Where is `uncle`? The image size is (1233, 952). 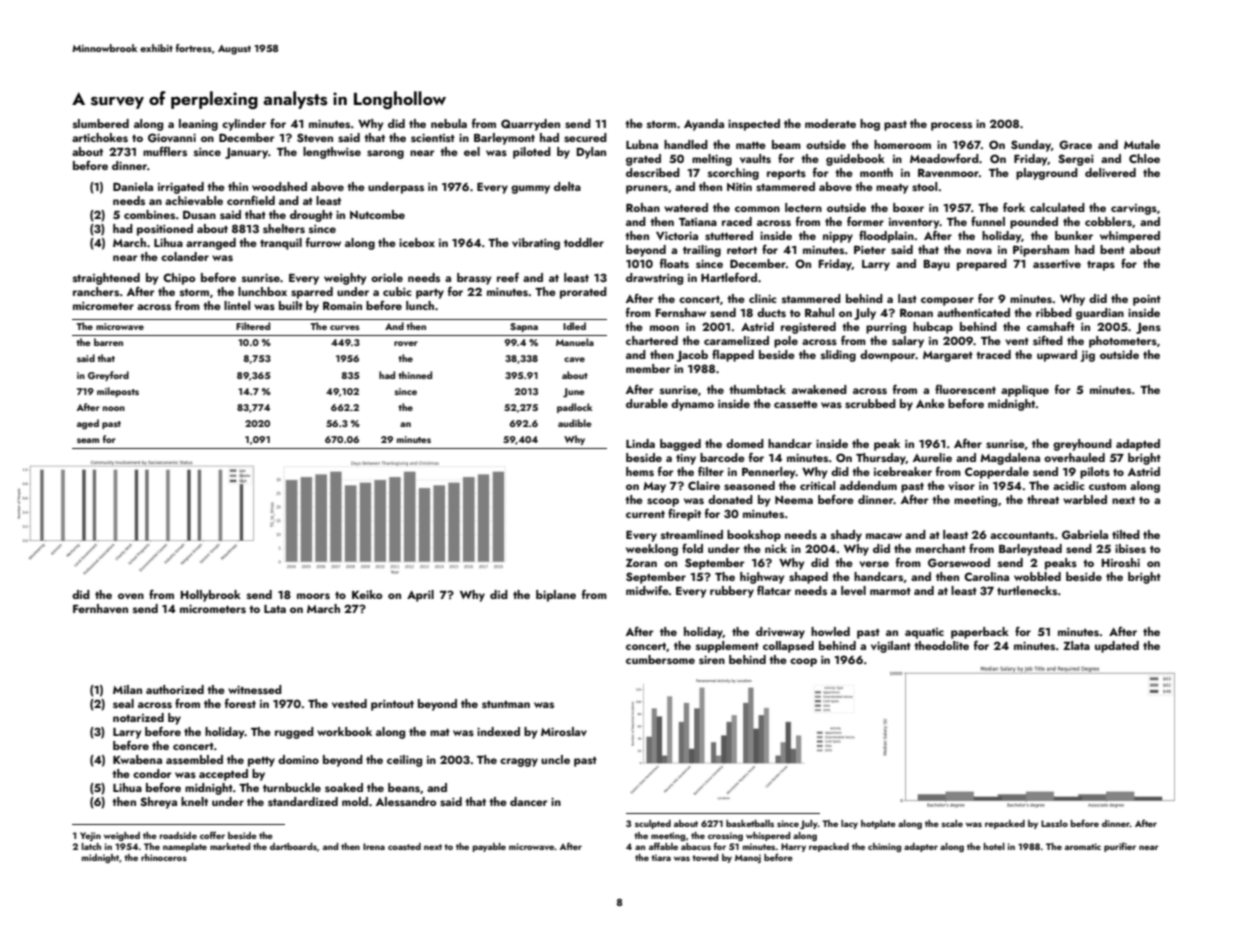 uncle is located at coordinates (555, 759).
